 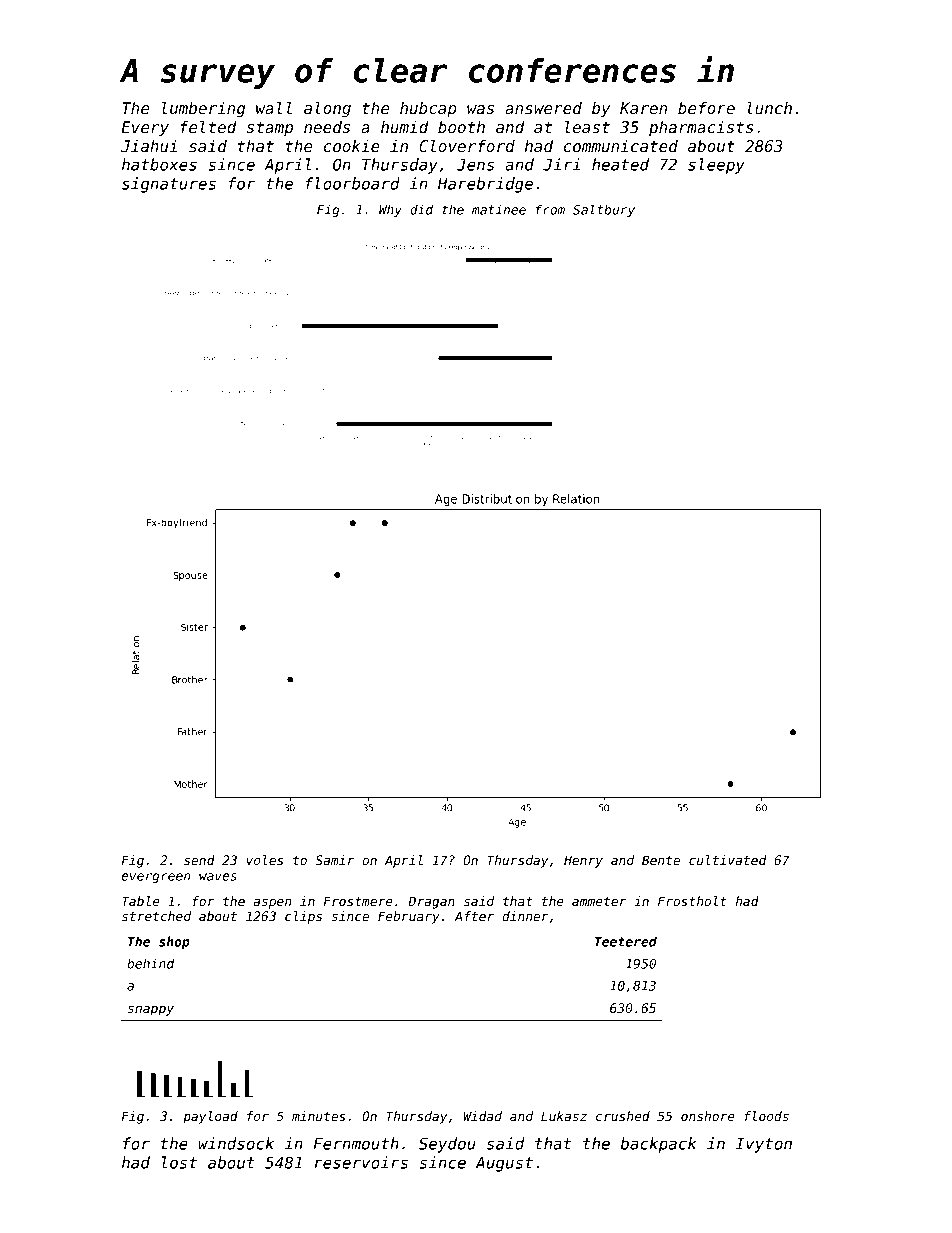 What do you see at coordinates (769, 108) in the screenshot?
I see `lunch` at bounding box center [769, 108].
